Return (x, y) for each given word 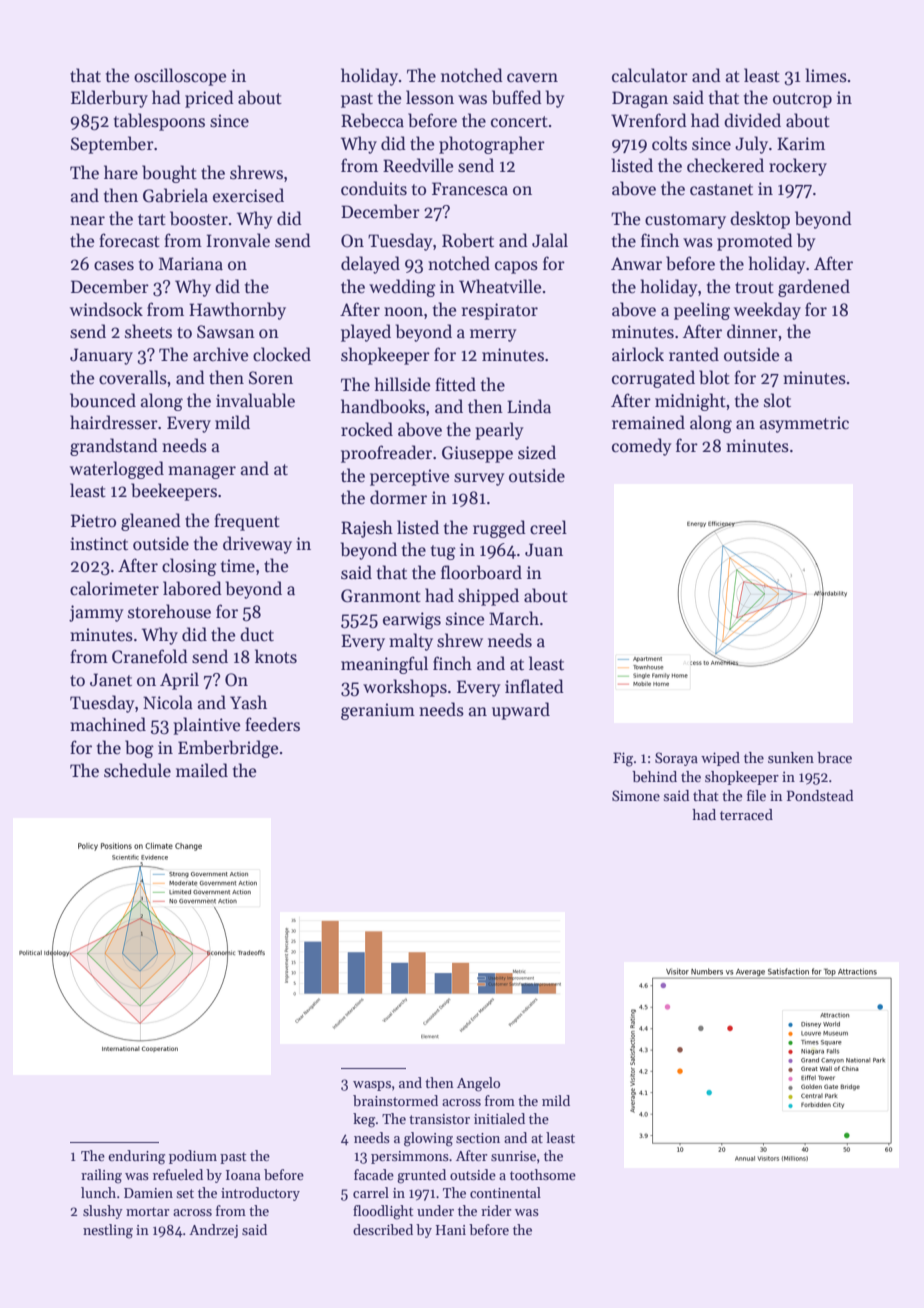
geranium (378, 711)
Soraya (676, 759)
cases (114, 266)
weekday (767, 311)
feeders (272, 724)
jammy (96, 613)
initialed (499, 1118)
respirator (500, 311)
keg (364, 1120)
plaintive (206, 726)
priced (209, 99)
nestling (108, 1231)
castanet (721, 190)
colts (669, 143)
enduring (136, 1157)
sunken (791, 757)
